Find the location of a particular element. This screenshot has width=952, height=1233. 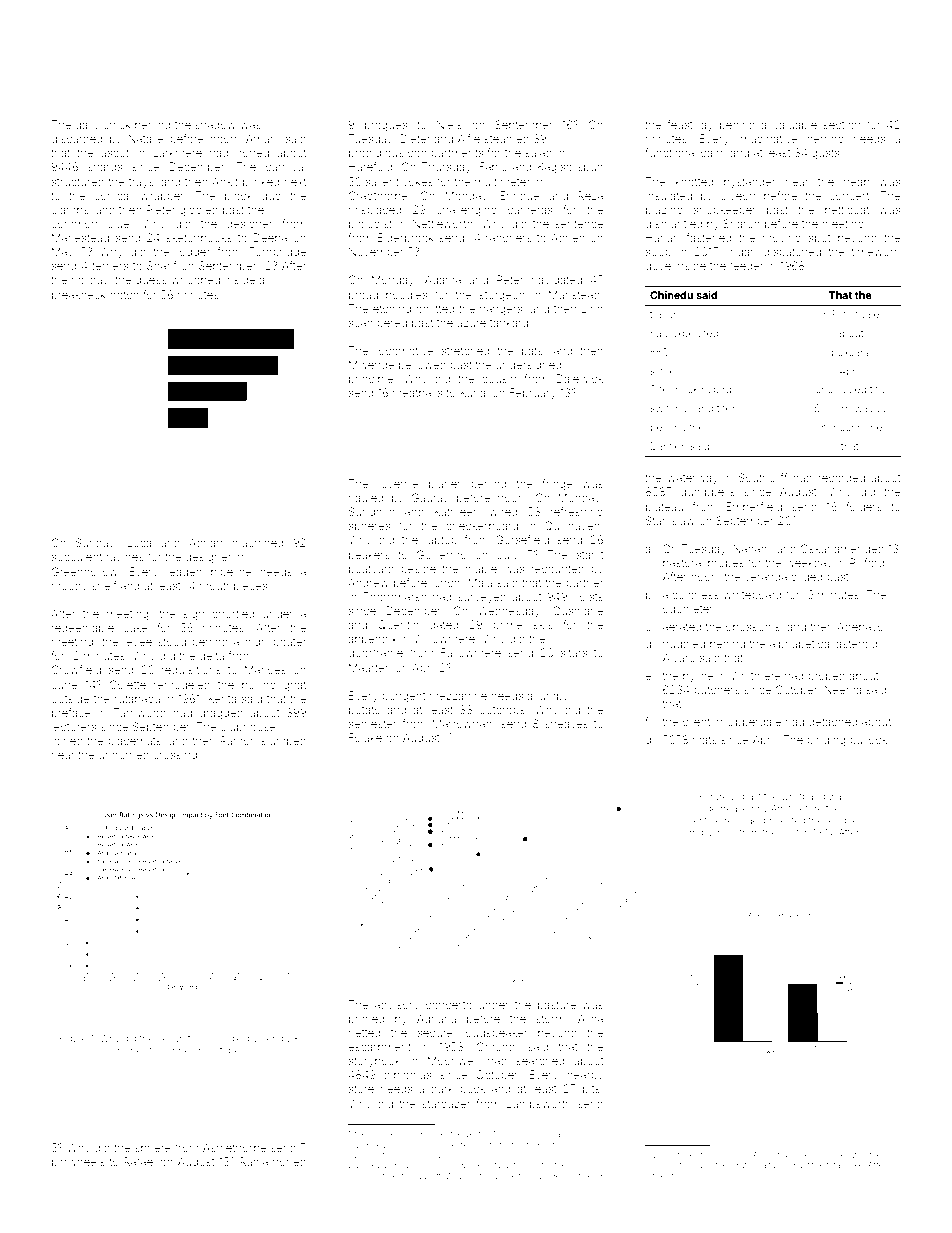

Dalewick is located at coordinates (580, 378).
